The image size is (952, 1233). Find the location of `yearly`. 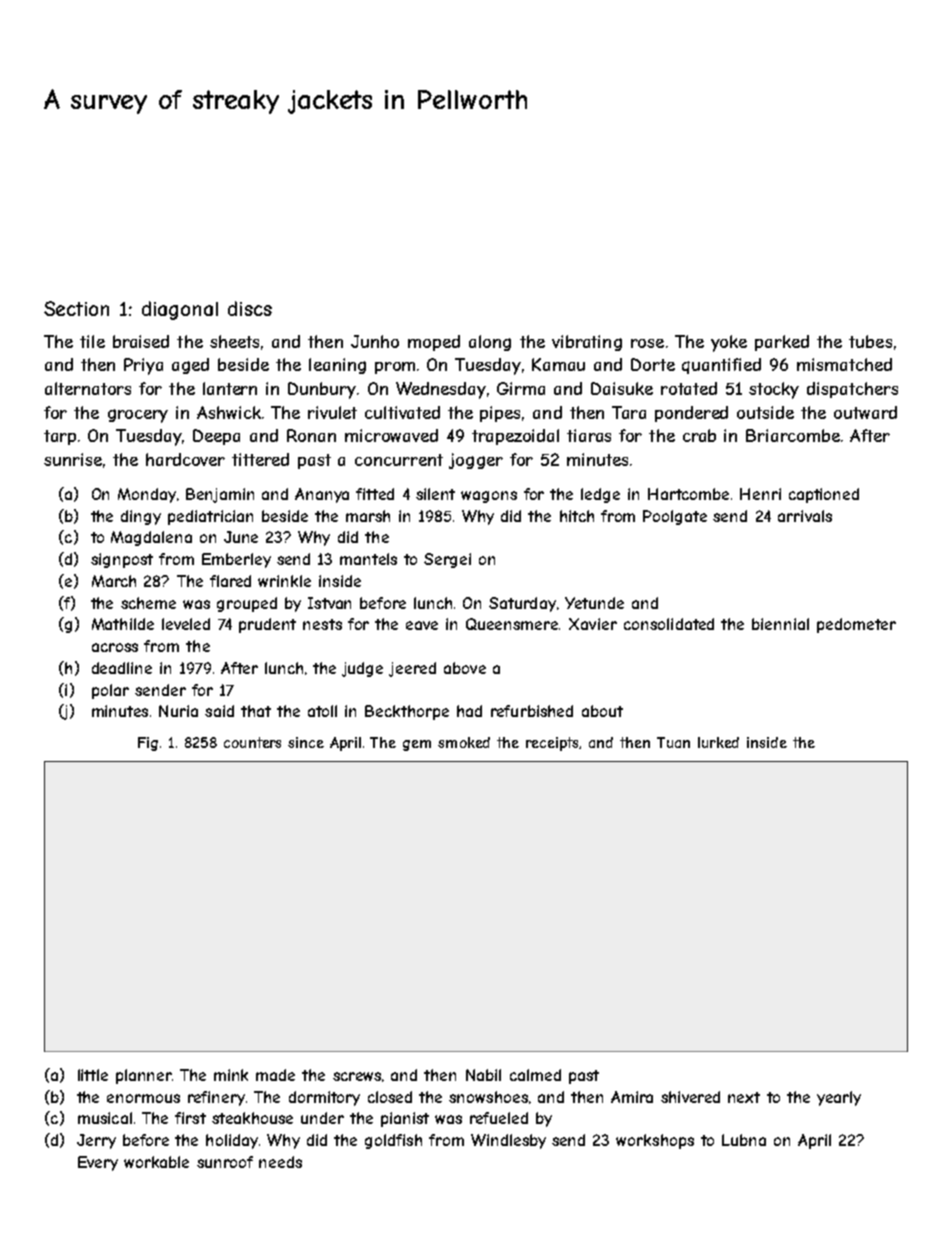

yearly is located at coordinates (839, 1098).
